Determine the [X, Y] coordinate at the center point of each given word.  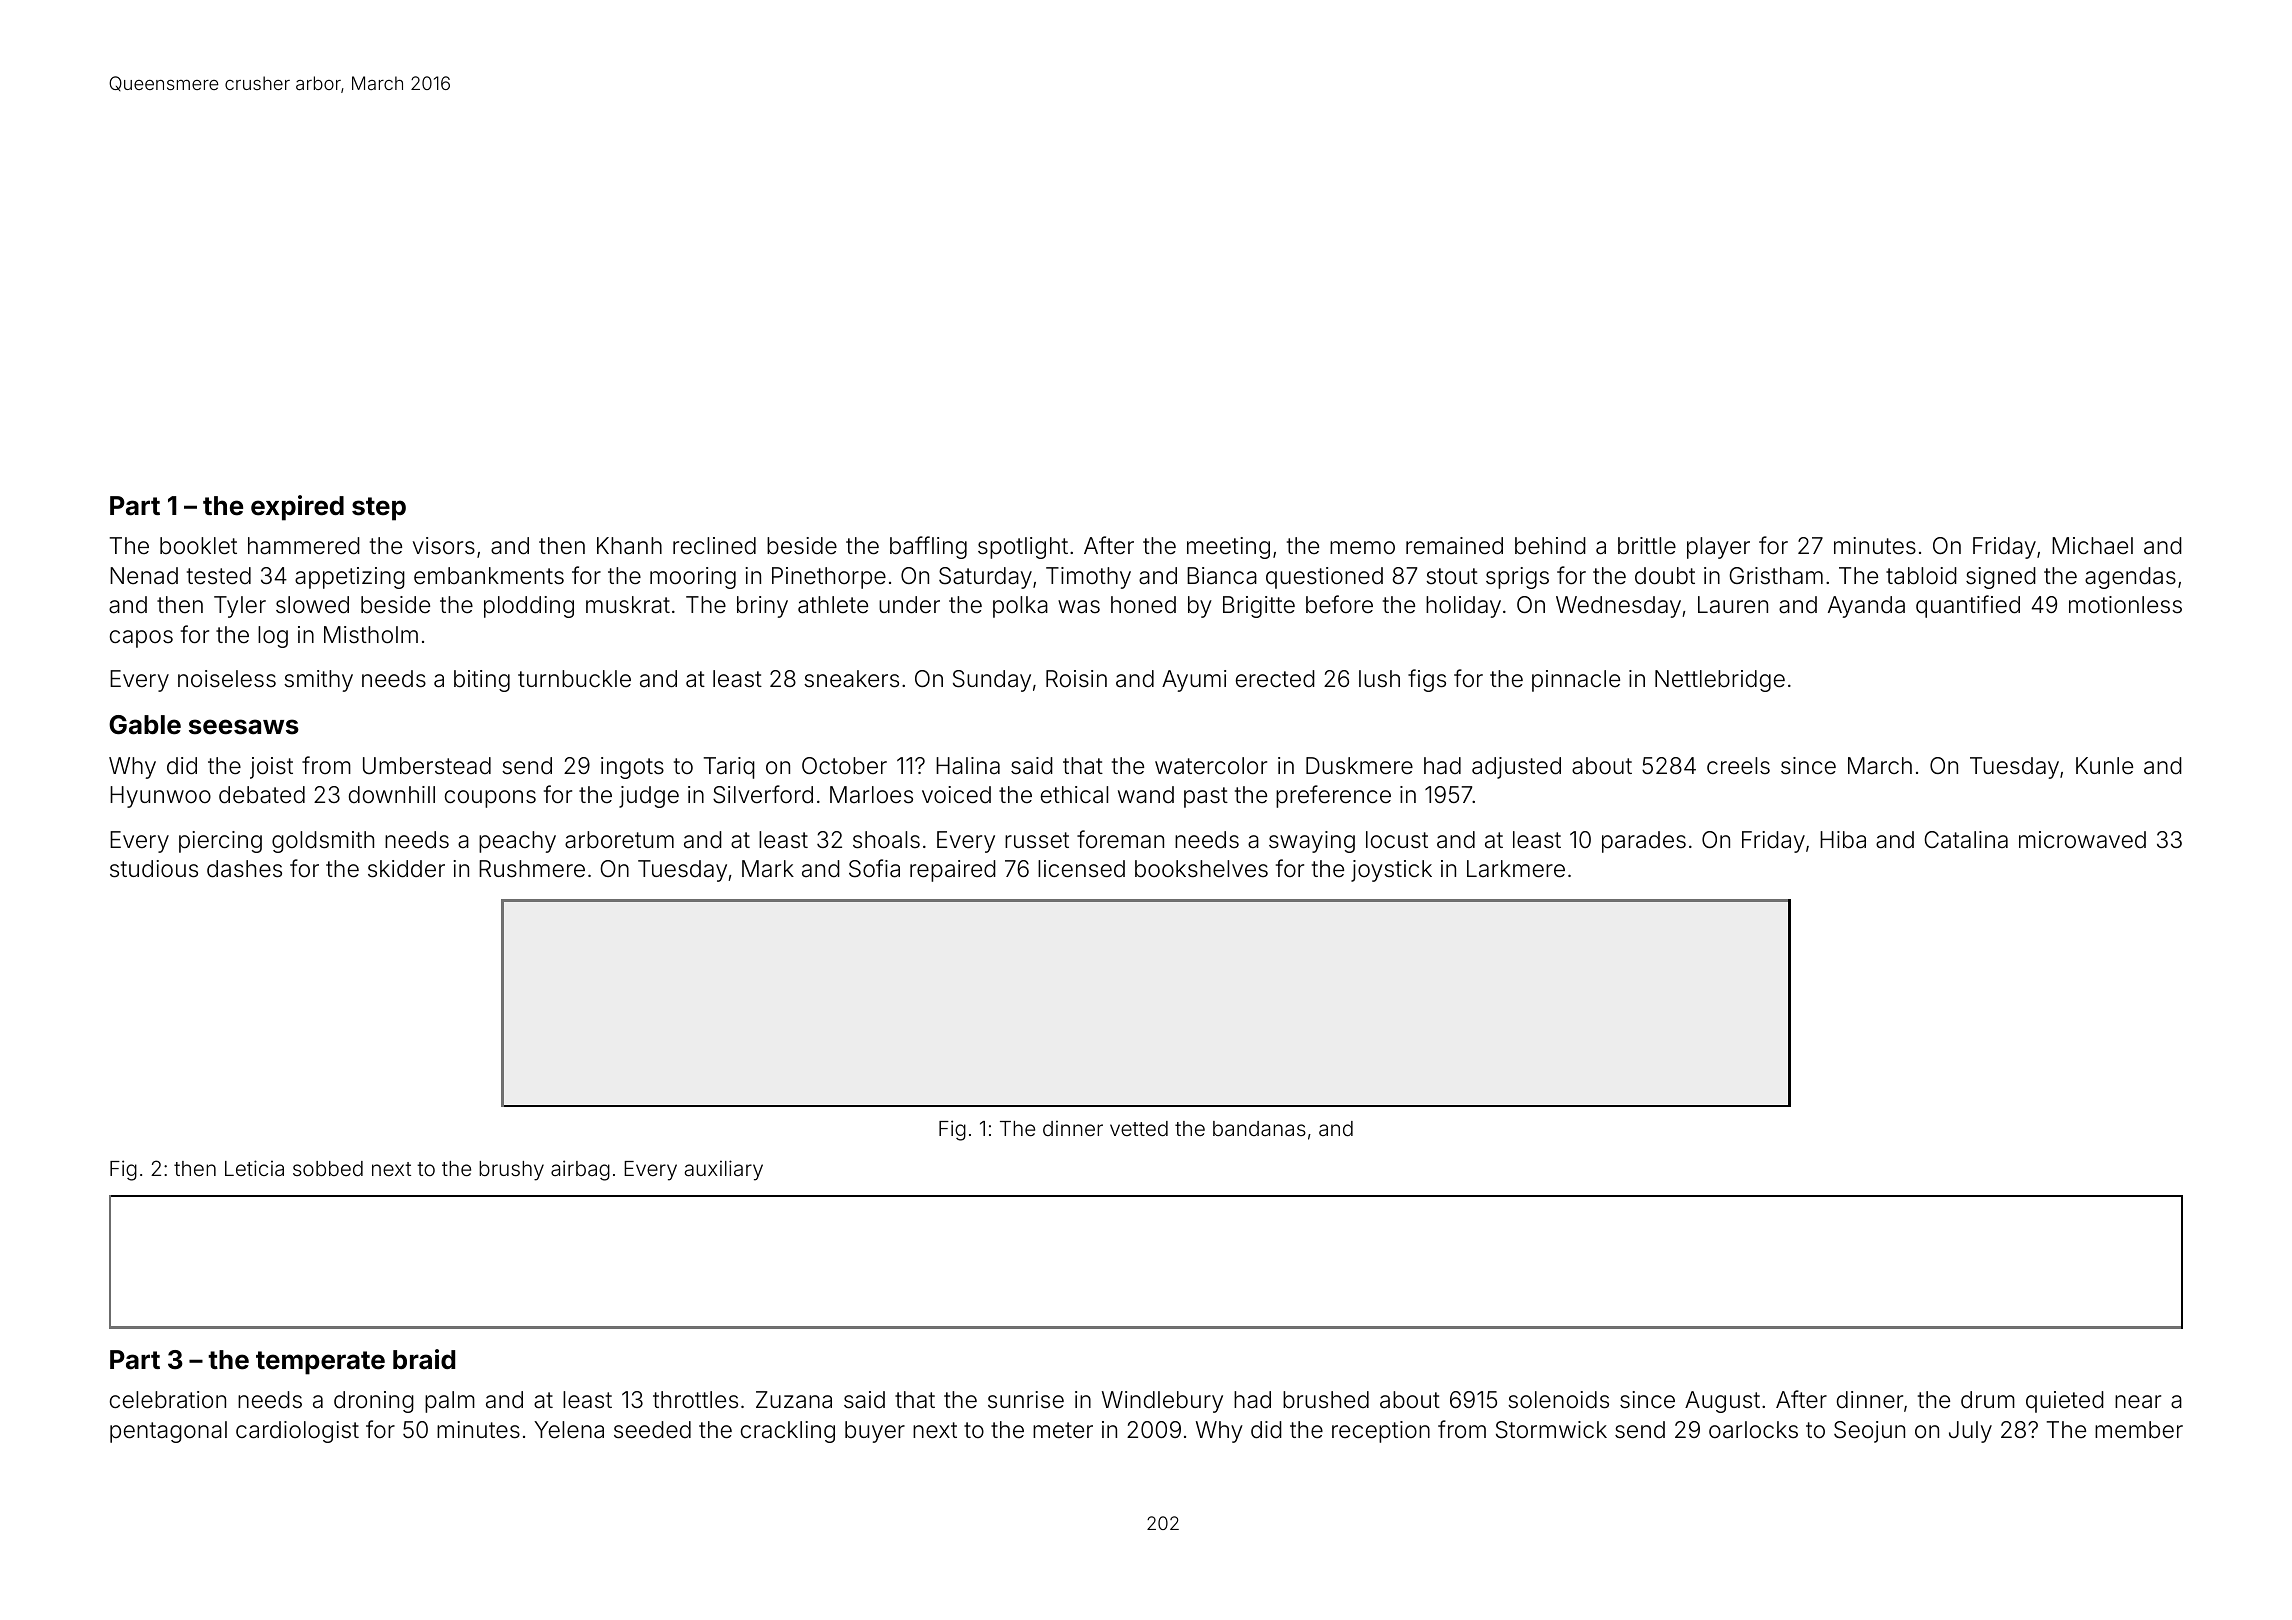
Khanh [629, 546]
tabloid [1921, 576]
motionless [2125, 605]
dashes [244, 869]
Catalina [1966, 840]
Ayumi [1194, 681]
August [1722, 1402]
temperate [320, 1363]
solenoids [1558, 1400]
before [1339, 604]
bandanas [1259, 1128]
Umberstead [427, 766]
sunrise [1026, 1400]
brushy [511, 1171]
